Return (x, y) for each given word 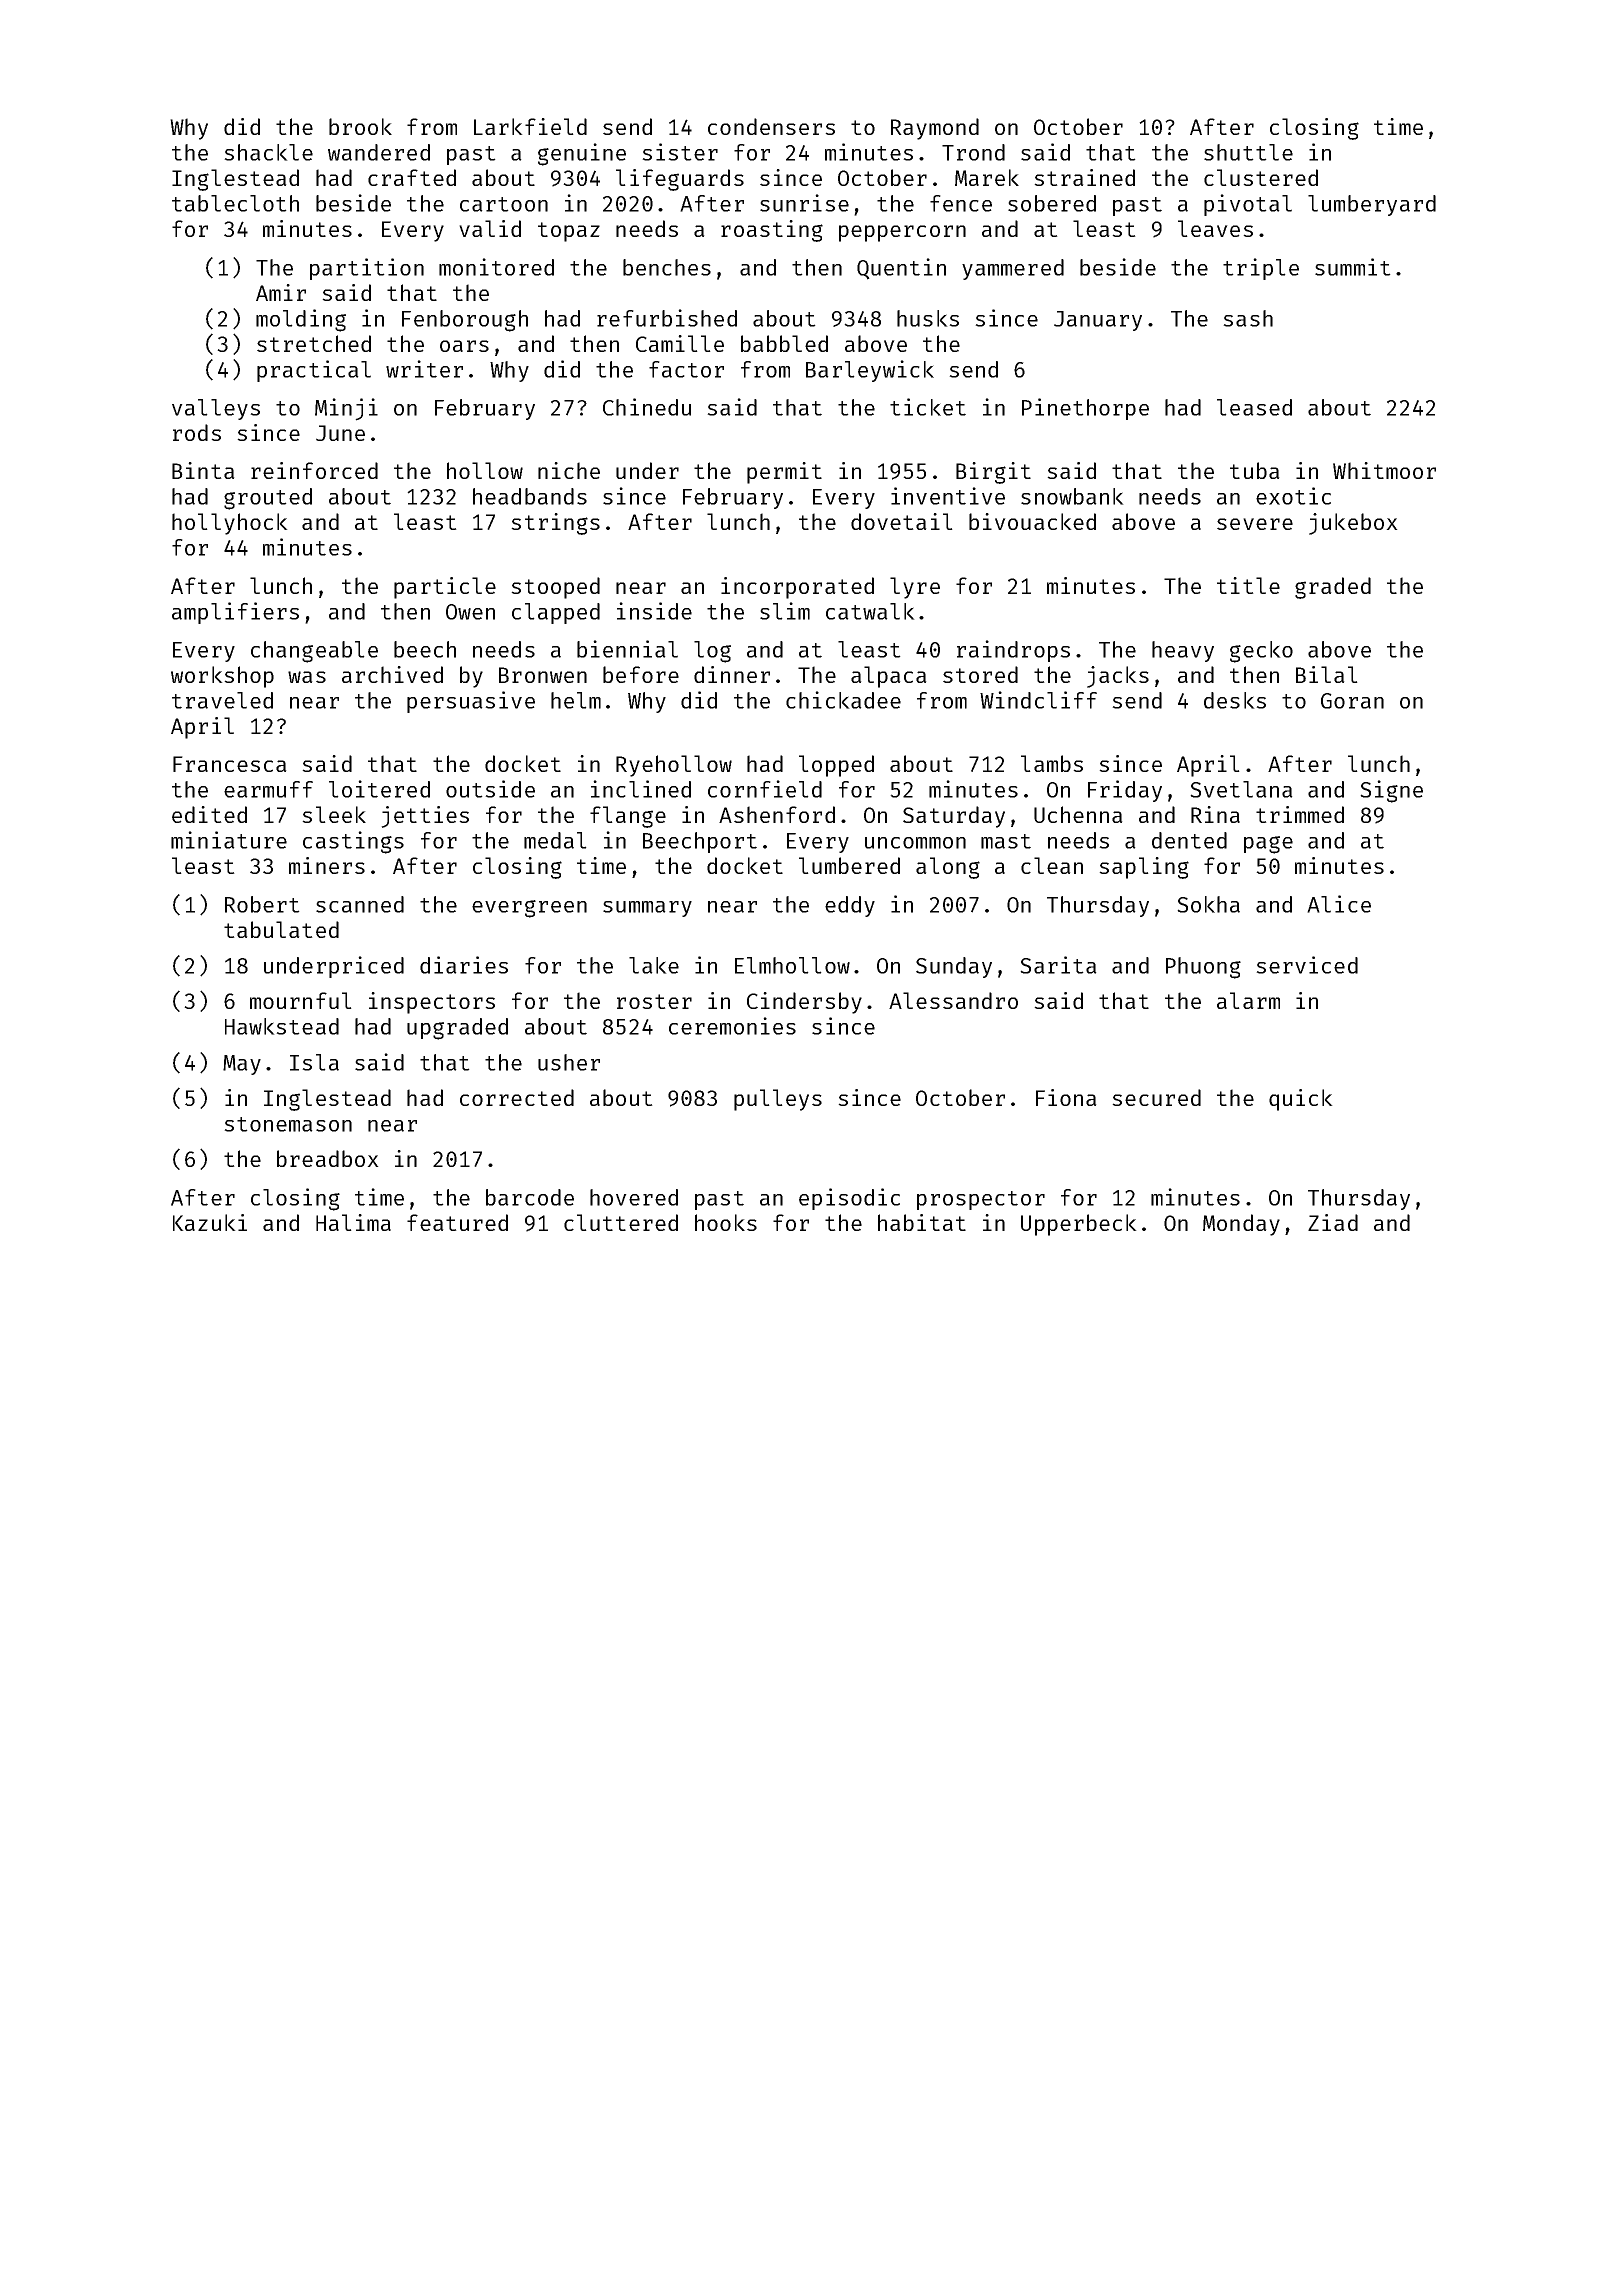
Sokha (1208, 904)
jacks (1118, 677)
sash (1248, 318)
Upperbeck (1079, 1225)
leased (1254, 407)
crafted (412, 177)
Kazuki (210, 1222)
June (340, 433)
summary (647, 909)
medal (555, 840)
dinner (732, 674)
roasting (772, 231)
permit (784, 473)
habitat (922, 1222)
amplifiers (235, 613)
